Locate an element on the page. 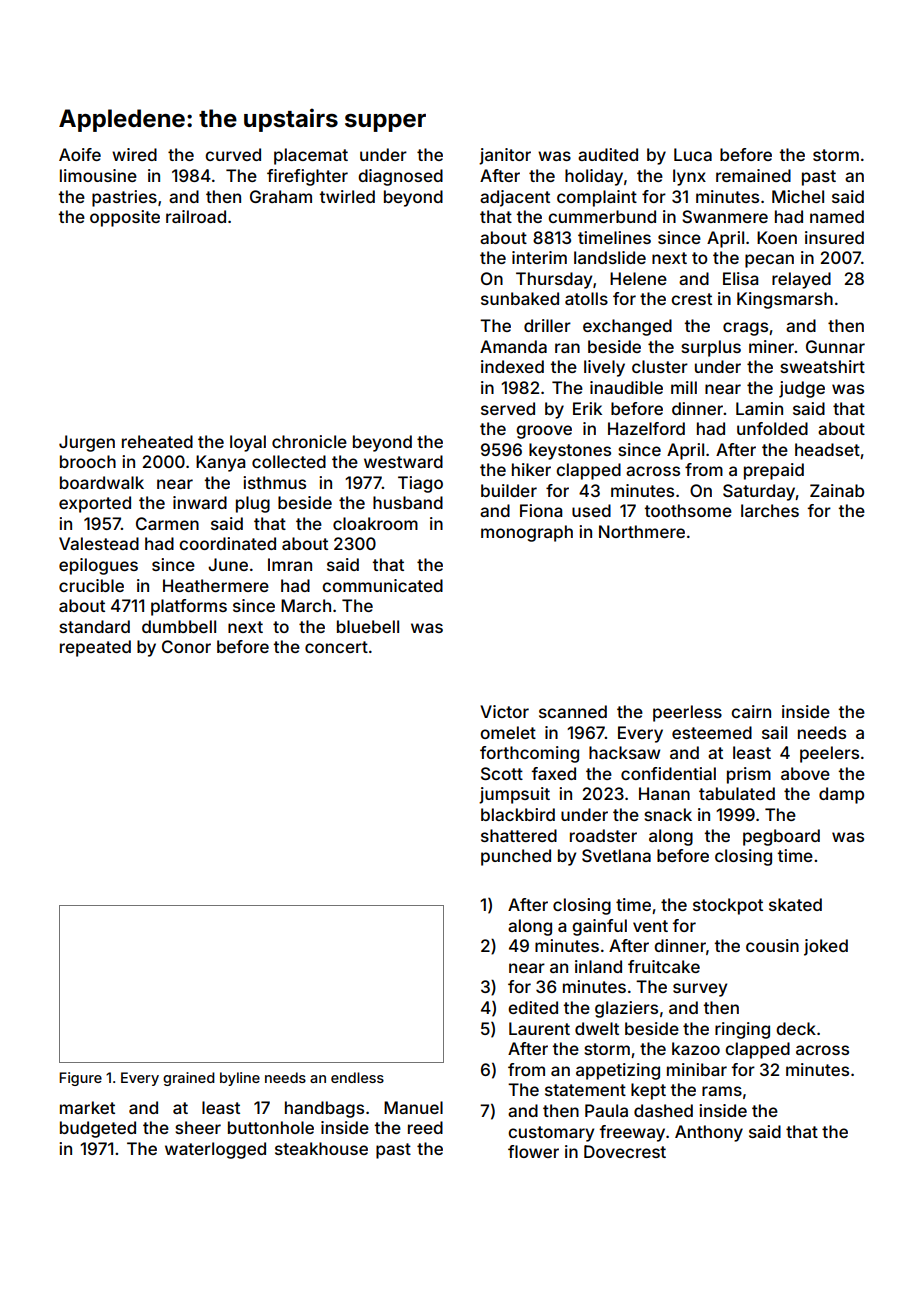 Image resolution: width=924 pixels, height=1314 pixels. unfolded is located at coordinates (772, 428).
